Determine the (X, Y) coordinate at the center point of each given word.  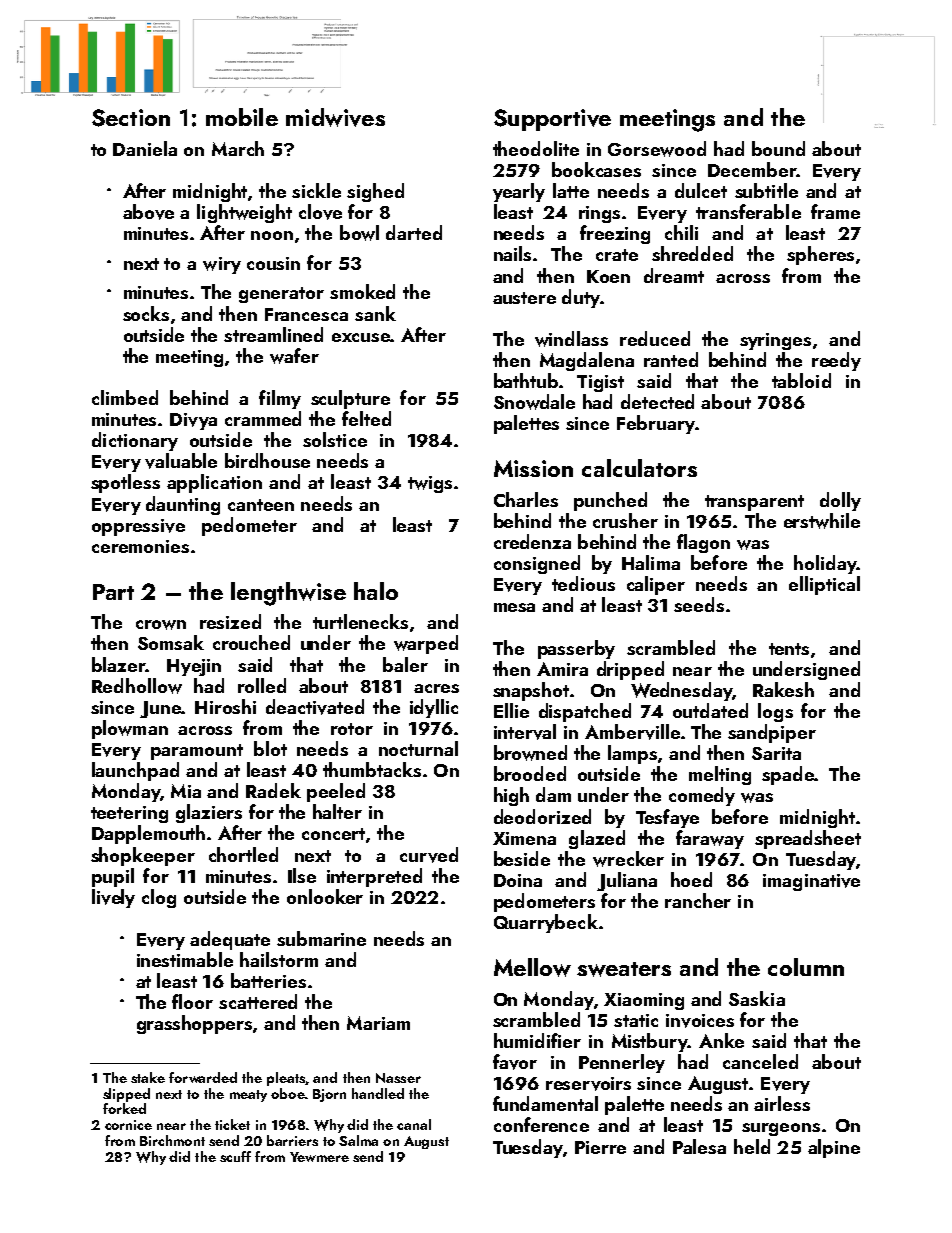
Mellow (532, 967)
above (148, 212)
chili (681, 232)
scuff (235, 1156)
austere (524, 298)
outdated (710, 710)
